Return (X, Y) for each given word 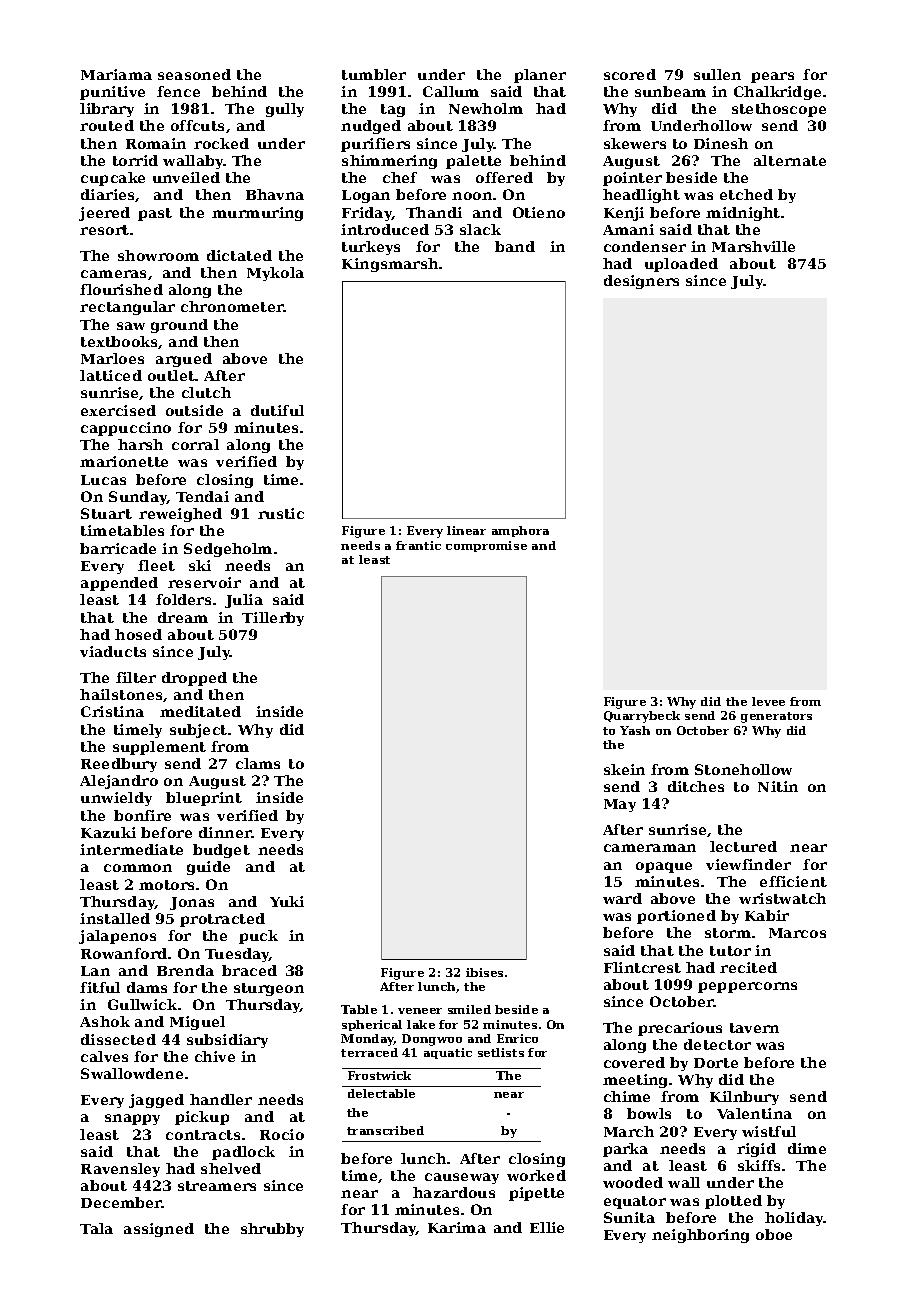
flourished (121, 289)
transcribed (385, 1130)
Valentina (754, 1113)
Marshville (753, 246)
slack (480, 229)
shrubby (272, 1230)
